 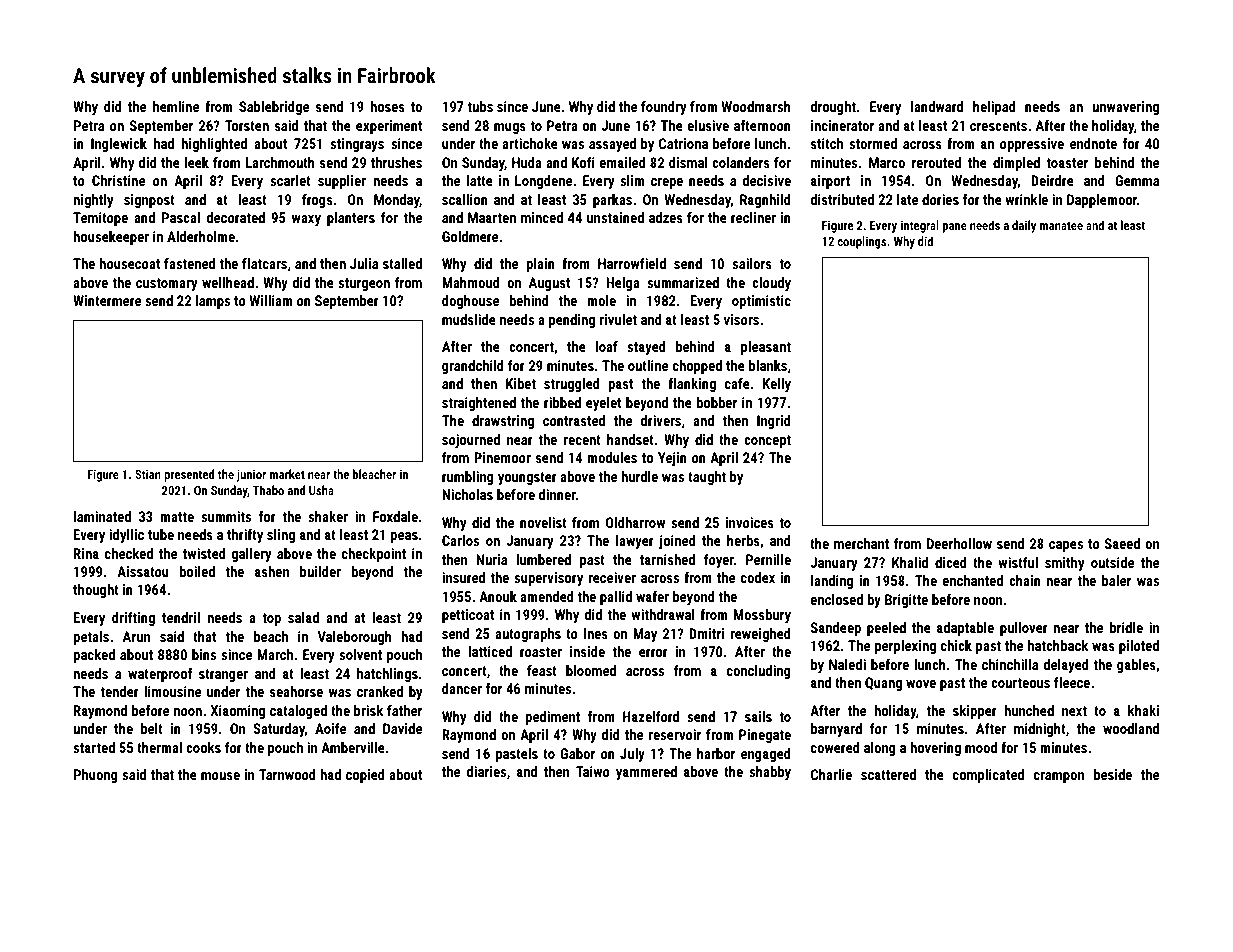 I want to click on tubs, so click(x=480, y=106).
